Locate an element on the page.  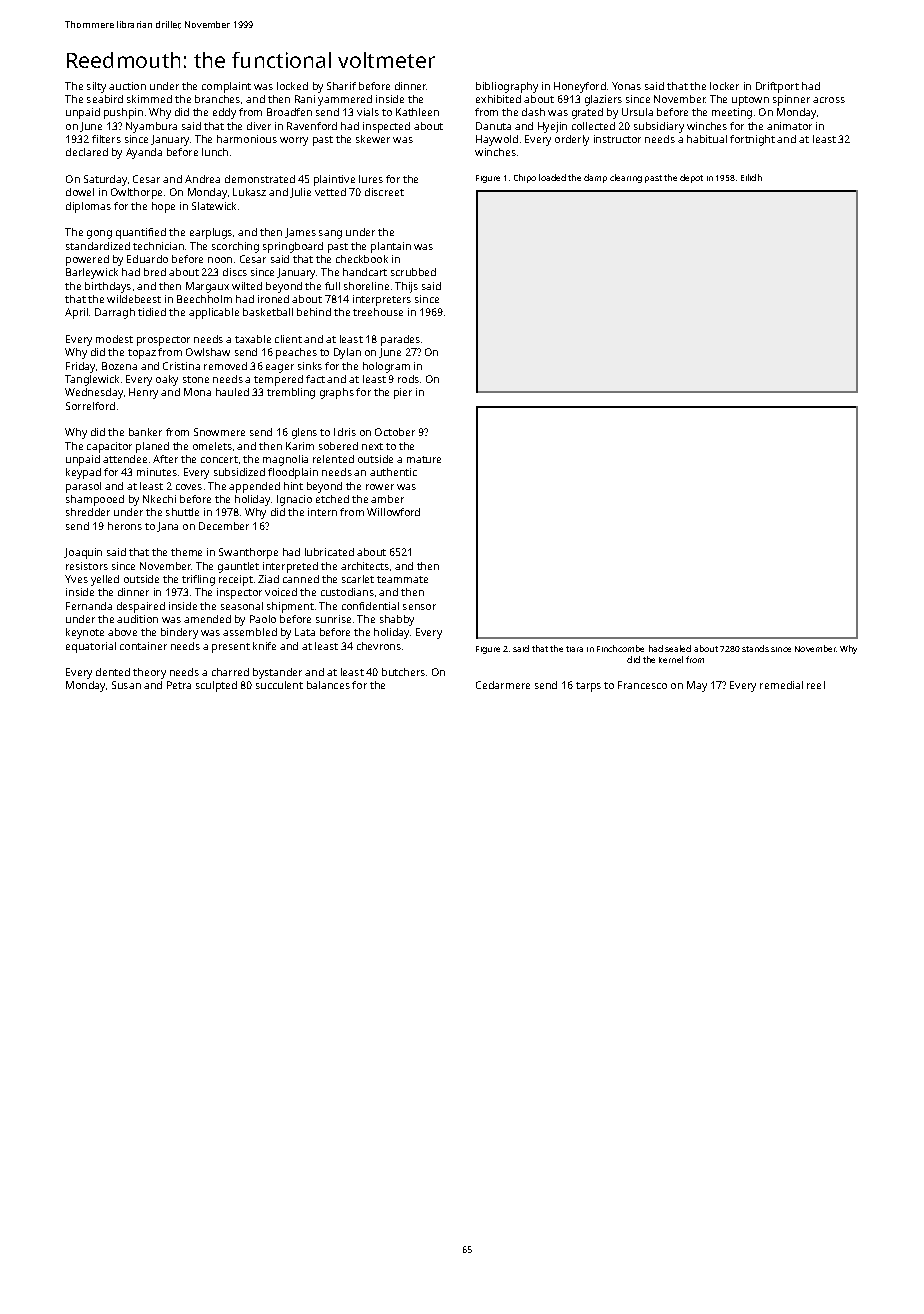
clearing is located at coordinates (626, 178).
